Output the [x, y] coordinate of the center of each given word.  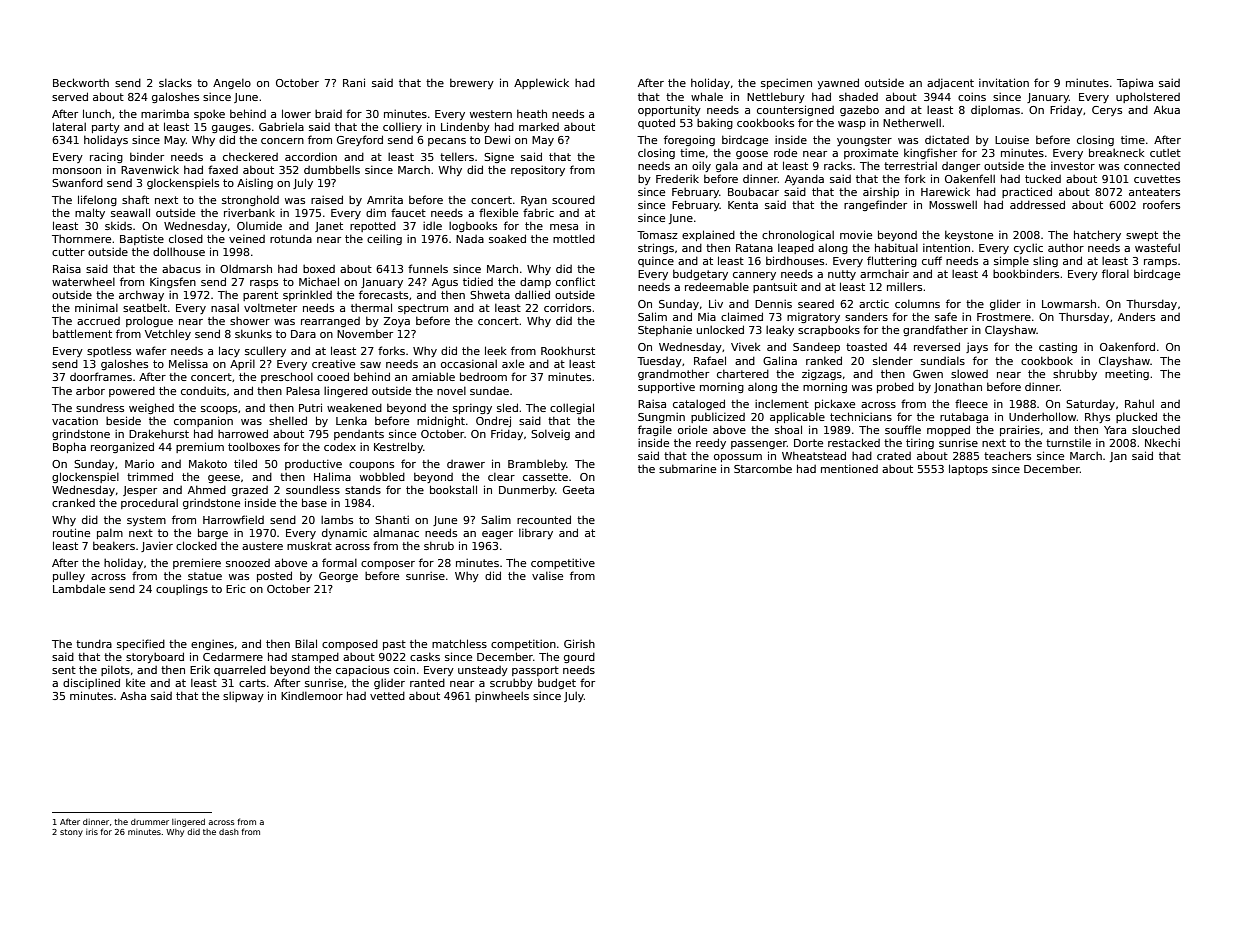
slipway [243, 697]
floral [1115, 273]
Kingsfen [173, 282]
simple [1011, 261]
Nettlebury [776, 97]
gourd [579, 657]
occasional [469, 364]
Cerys [1107, 111]
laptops [968, 469]
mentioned [849, 469]
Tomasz [657, 235]
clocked [196, 545]
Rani [354, 82]
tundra [94, 643]
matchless [459, 643]
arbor [90, 390]
